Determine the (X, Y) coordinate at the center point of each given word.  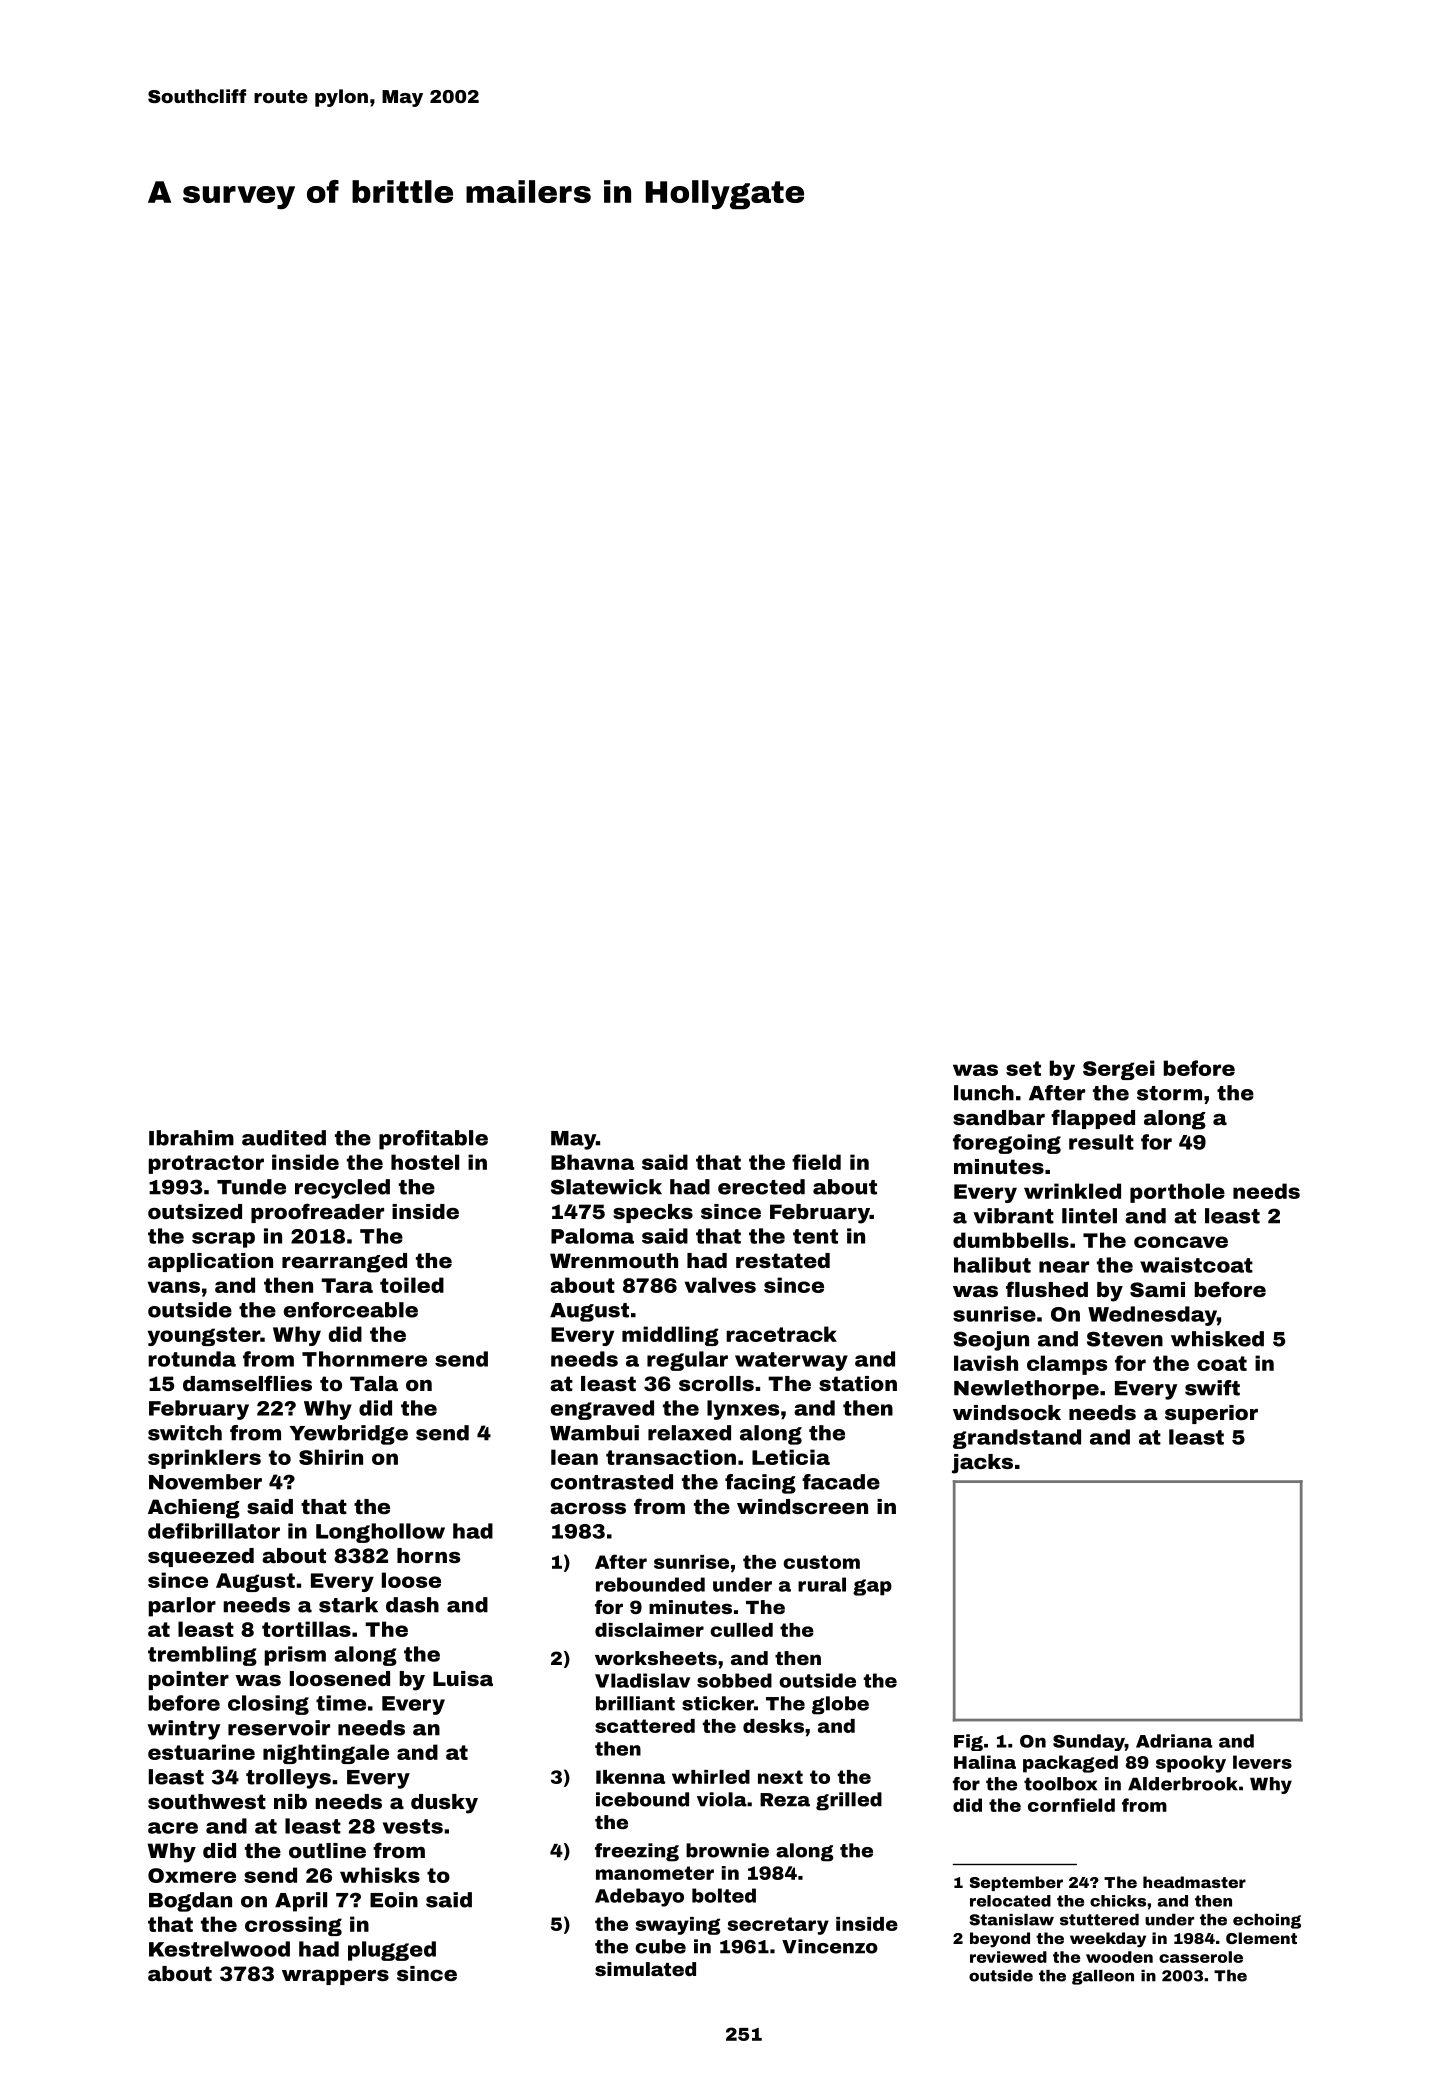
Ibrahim (191, 1138)
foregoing (1007, 1144)
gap (872, 1587)
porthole (1177, 1193)
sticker (718, 1703)
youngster (204, 1336)
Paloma (592, 1236)
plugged (392, 1951)
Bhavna (593, 1162)
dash (412, 1605)
